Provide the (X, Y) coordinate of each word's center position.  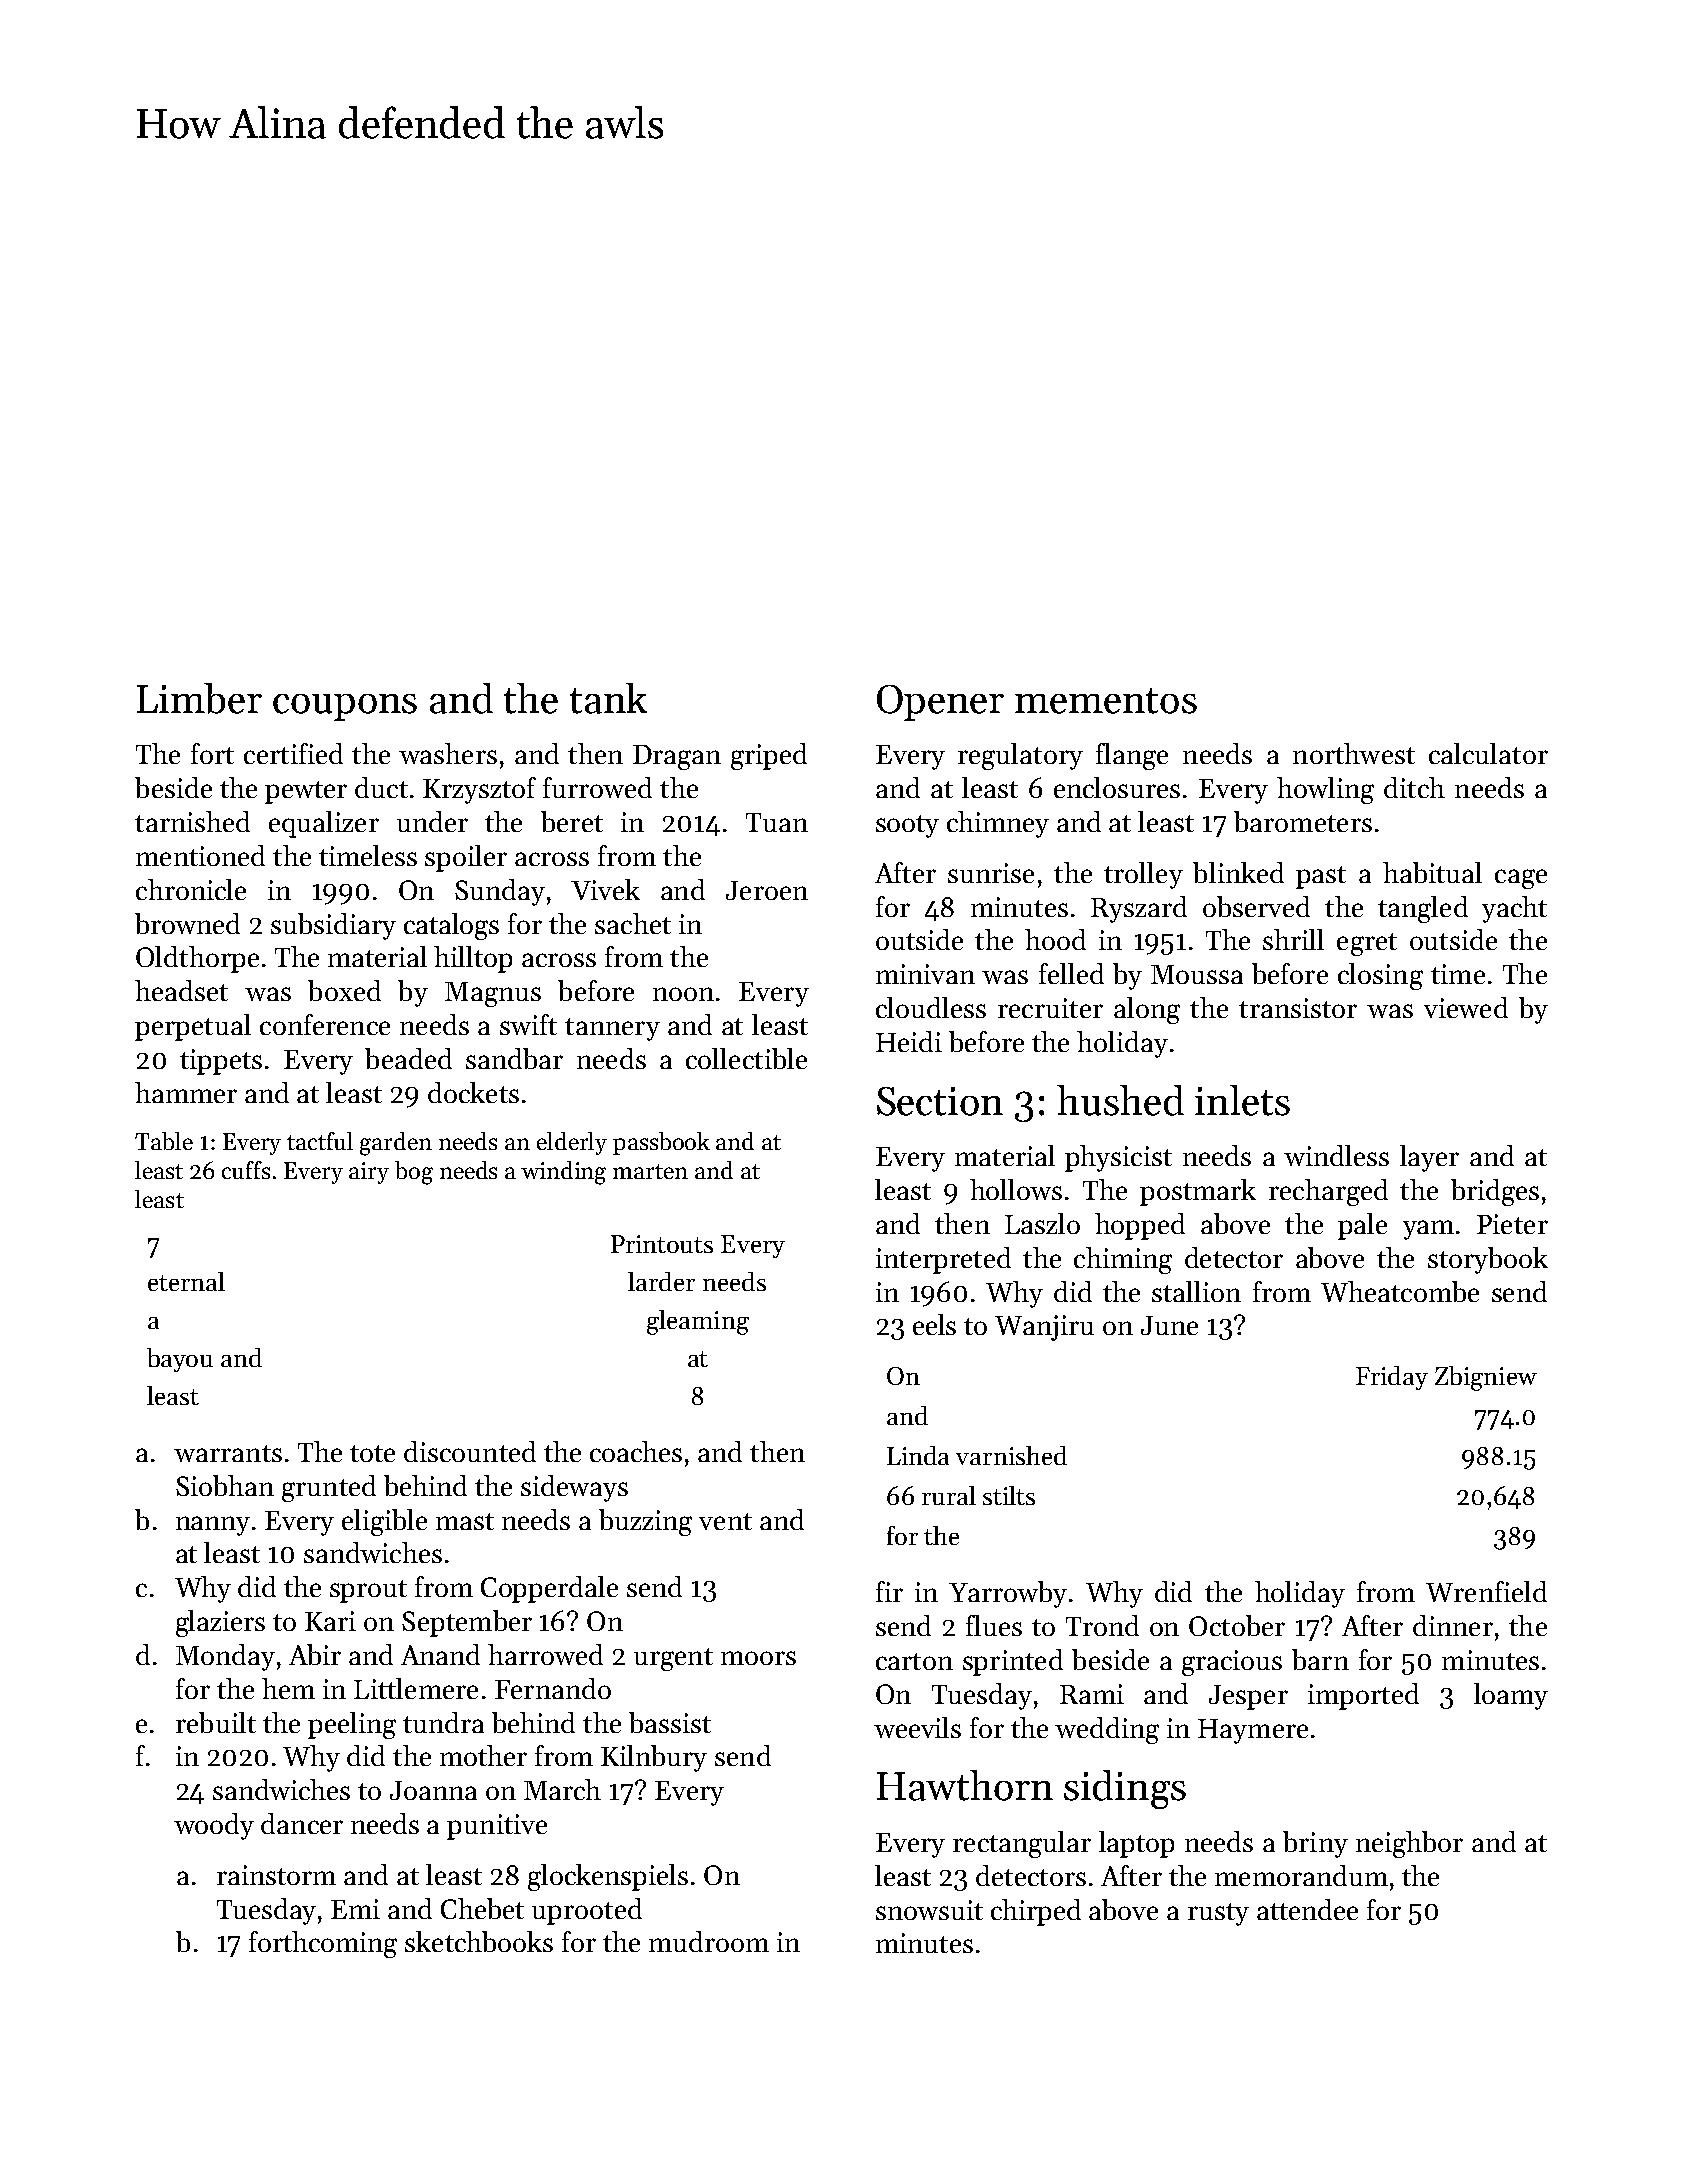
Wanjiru (1044, 1328)
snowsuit (929, 1910)
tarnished (192, 821)
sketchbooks (479, 1941)
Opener (940, 703)
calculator (1488, 753)
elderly (572, 1143)
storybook (1488, 1260)
